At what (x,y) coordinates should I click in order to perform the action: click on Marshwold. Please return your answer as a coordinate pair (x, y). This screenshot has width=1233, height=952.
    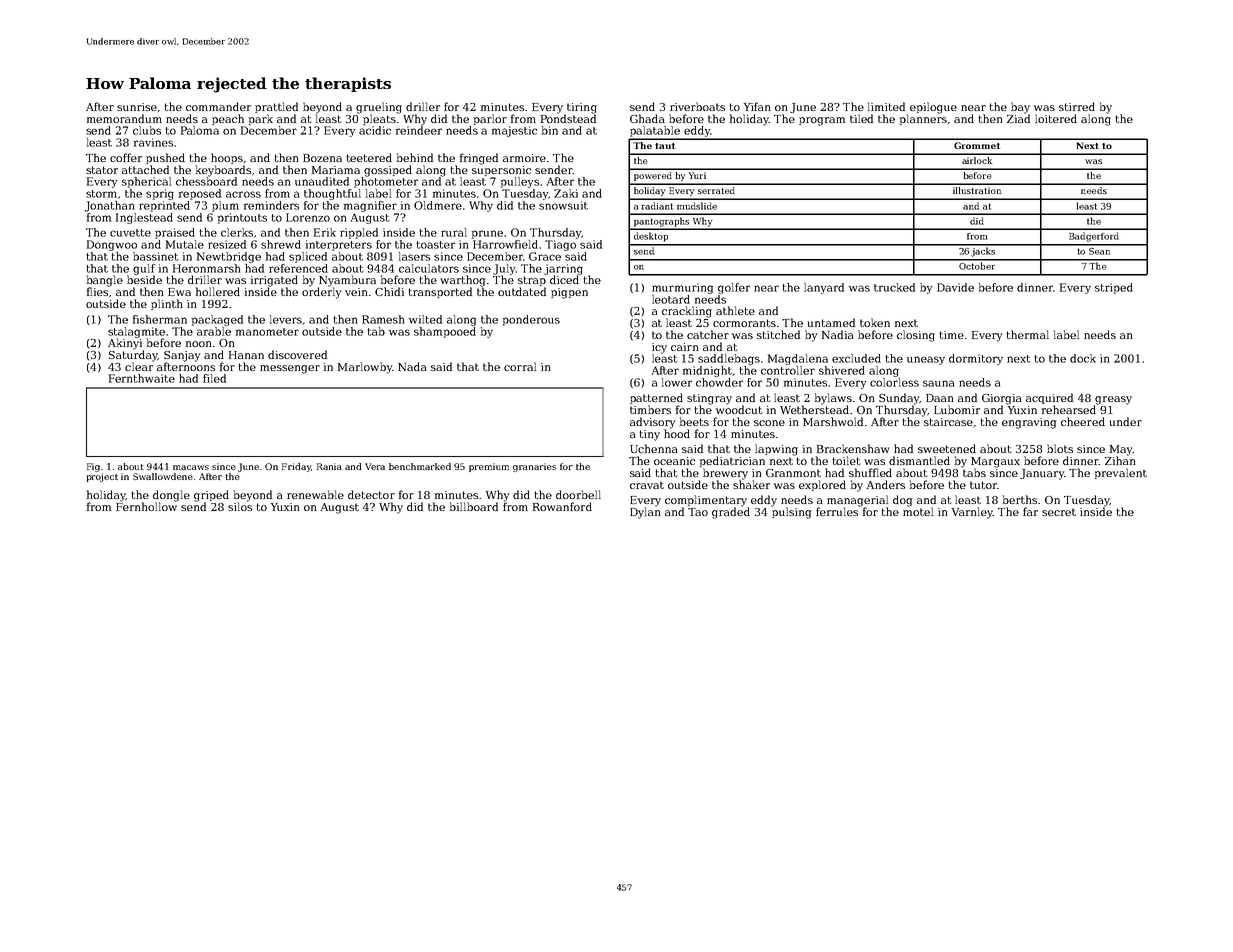
    Looking at the image, I should click on (833, 421).
